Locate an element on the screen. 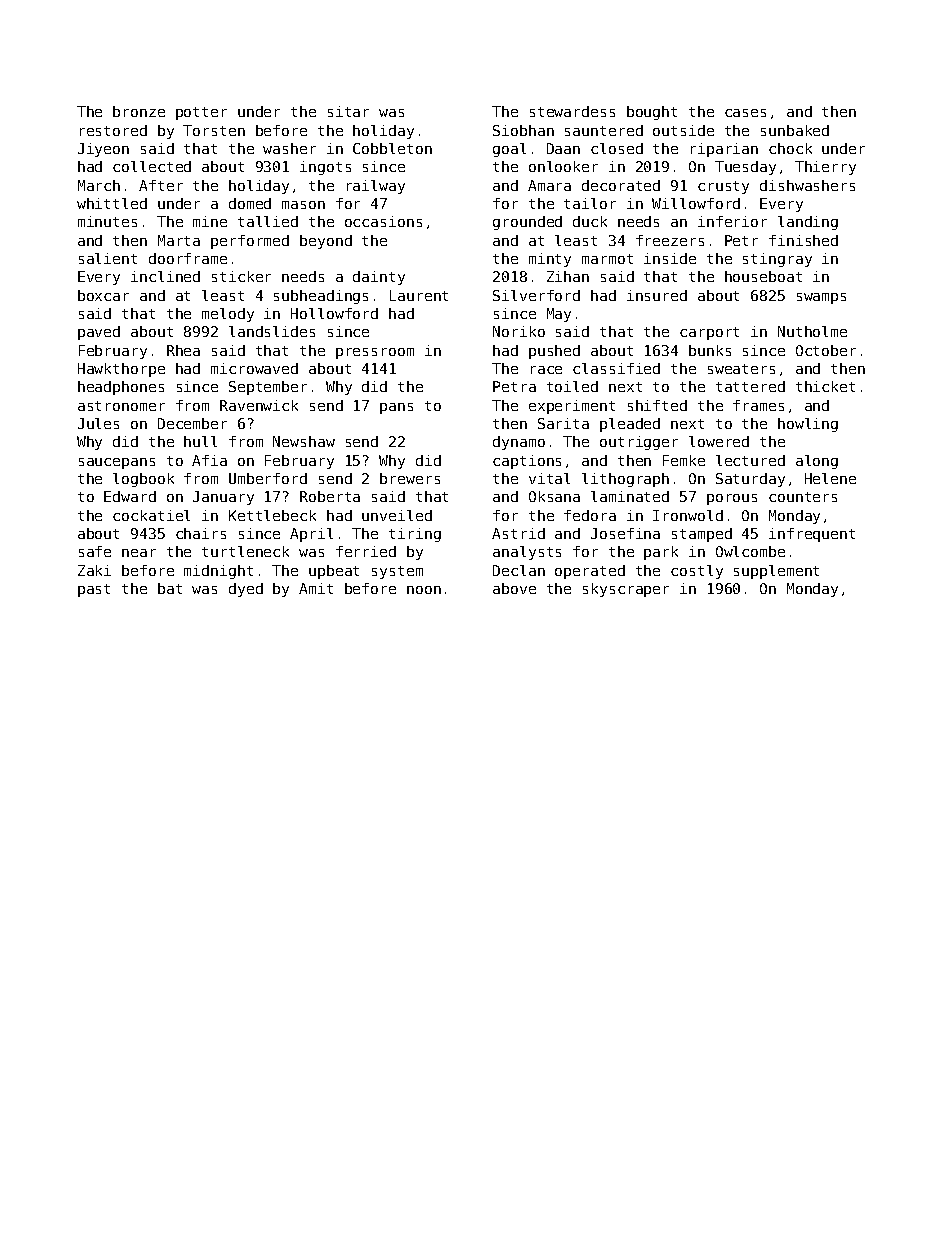 Image resolution: width=952 pixels, height=1233 pixels. goal is located at coordinates (509, 150).
